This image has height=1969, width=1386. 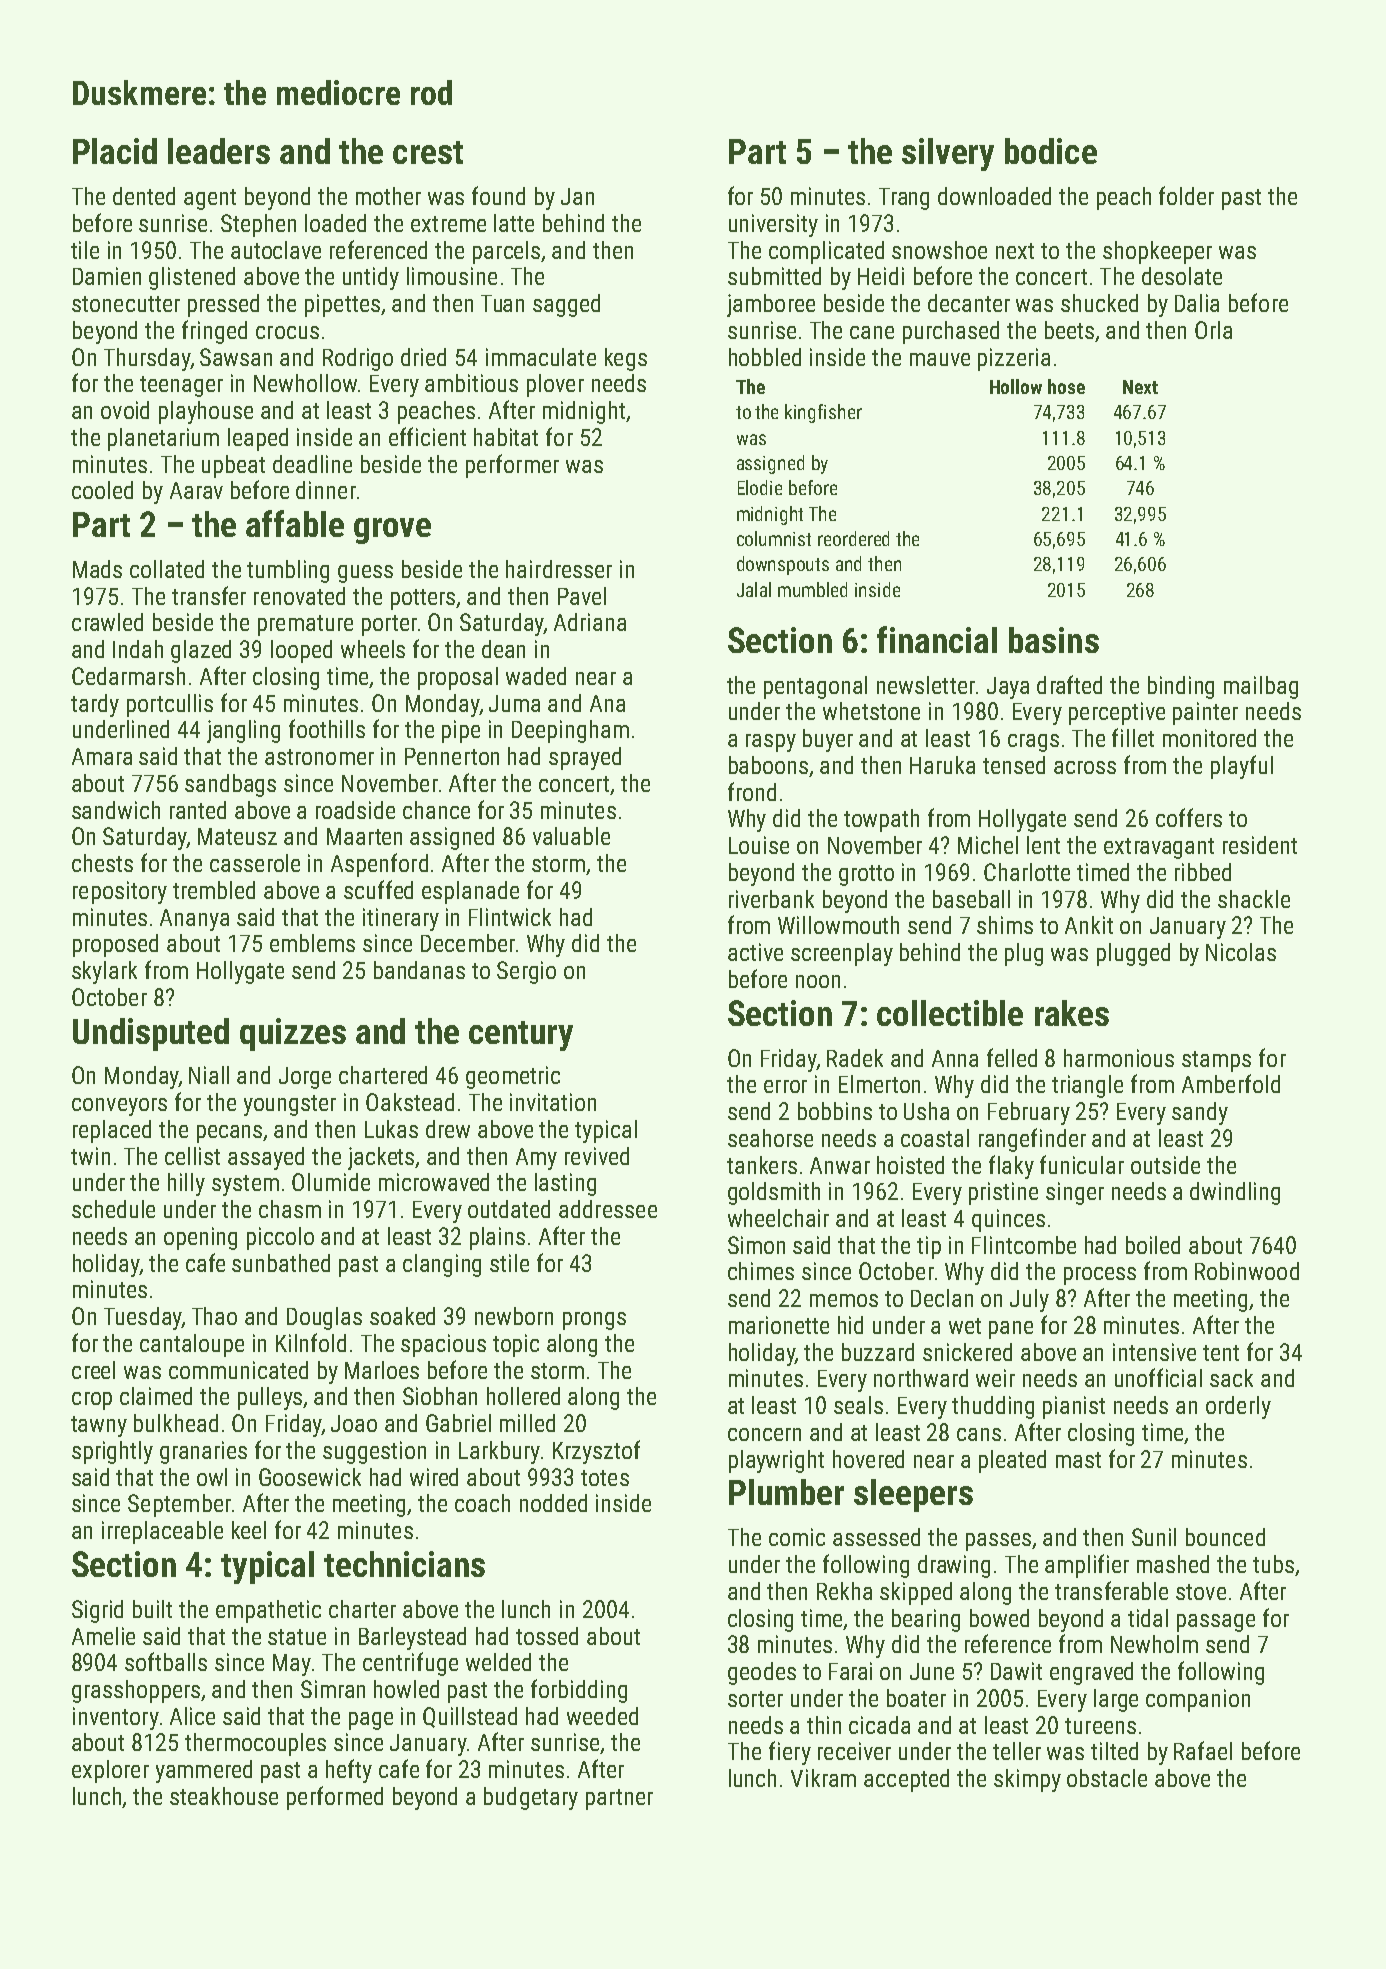 What do you see at coordinates (1186, 195) in the image?
I see `folder` at bounding box center [1186, 195].
